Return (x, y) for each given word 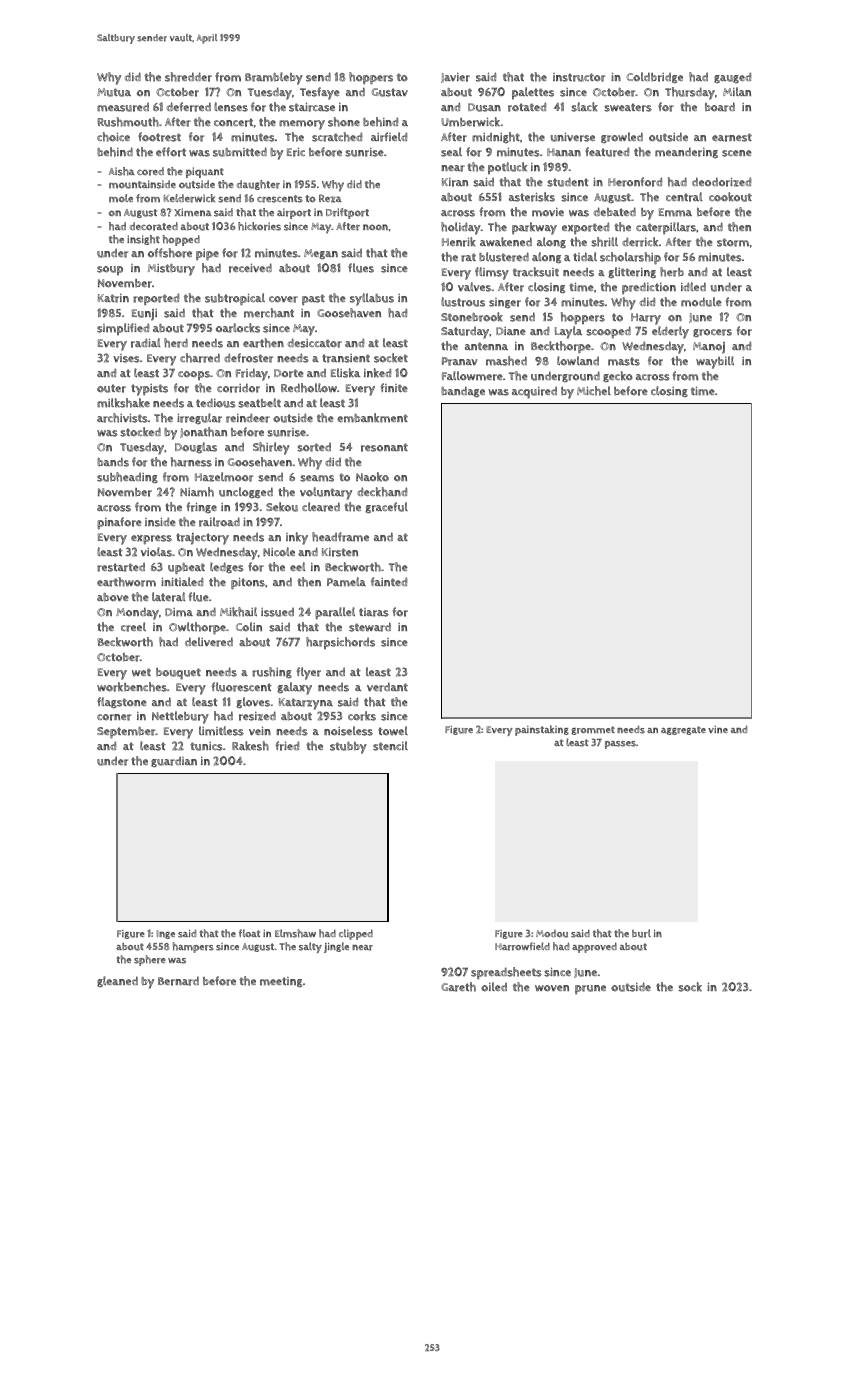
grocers (712, 333)
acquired (534, 392)
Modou (552, 934)
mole (121, 198)
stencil (390, 746)
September (126, 732)
